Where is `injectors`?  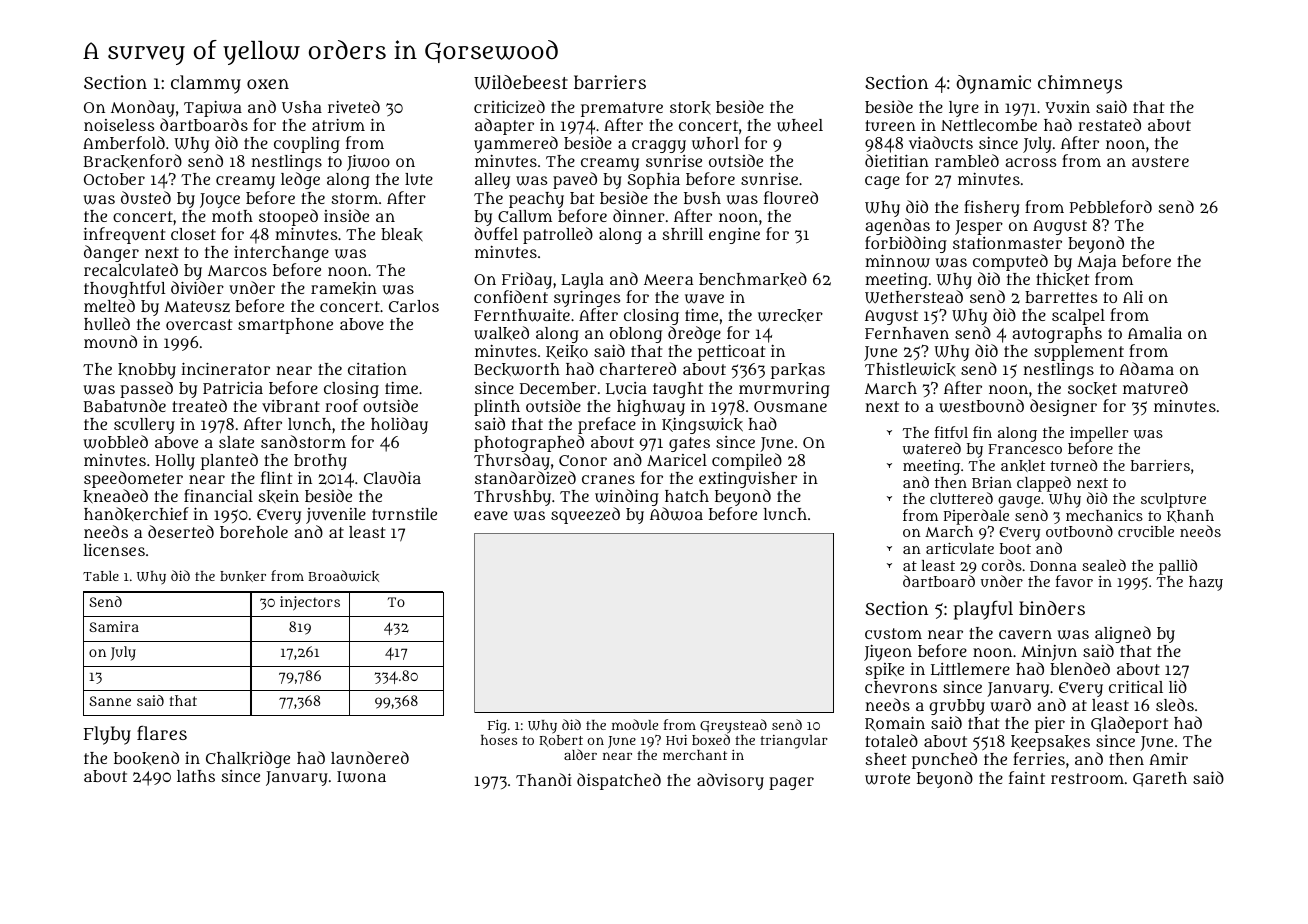 injectors is located at coordinates (310, 603).
